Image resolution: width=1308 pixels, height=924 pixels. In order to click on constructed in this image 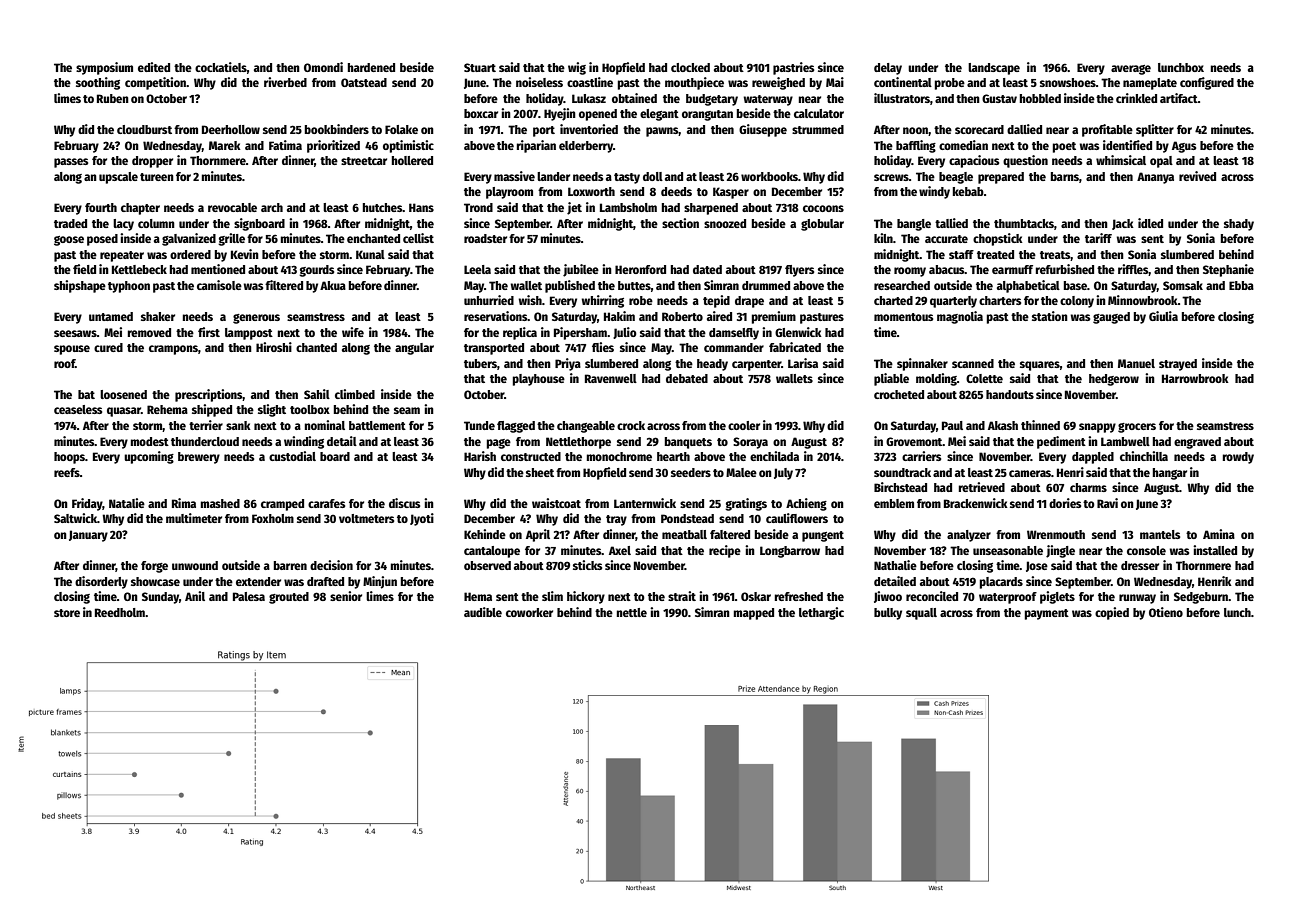, I will do `click(531, 456)`.
